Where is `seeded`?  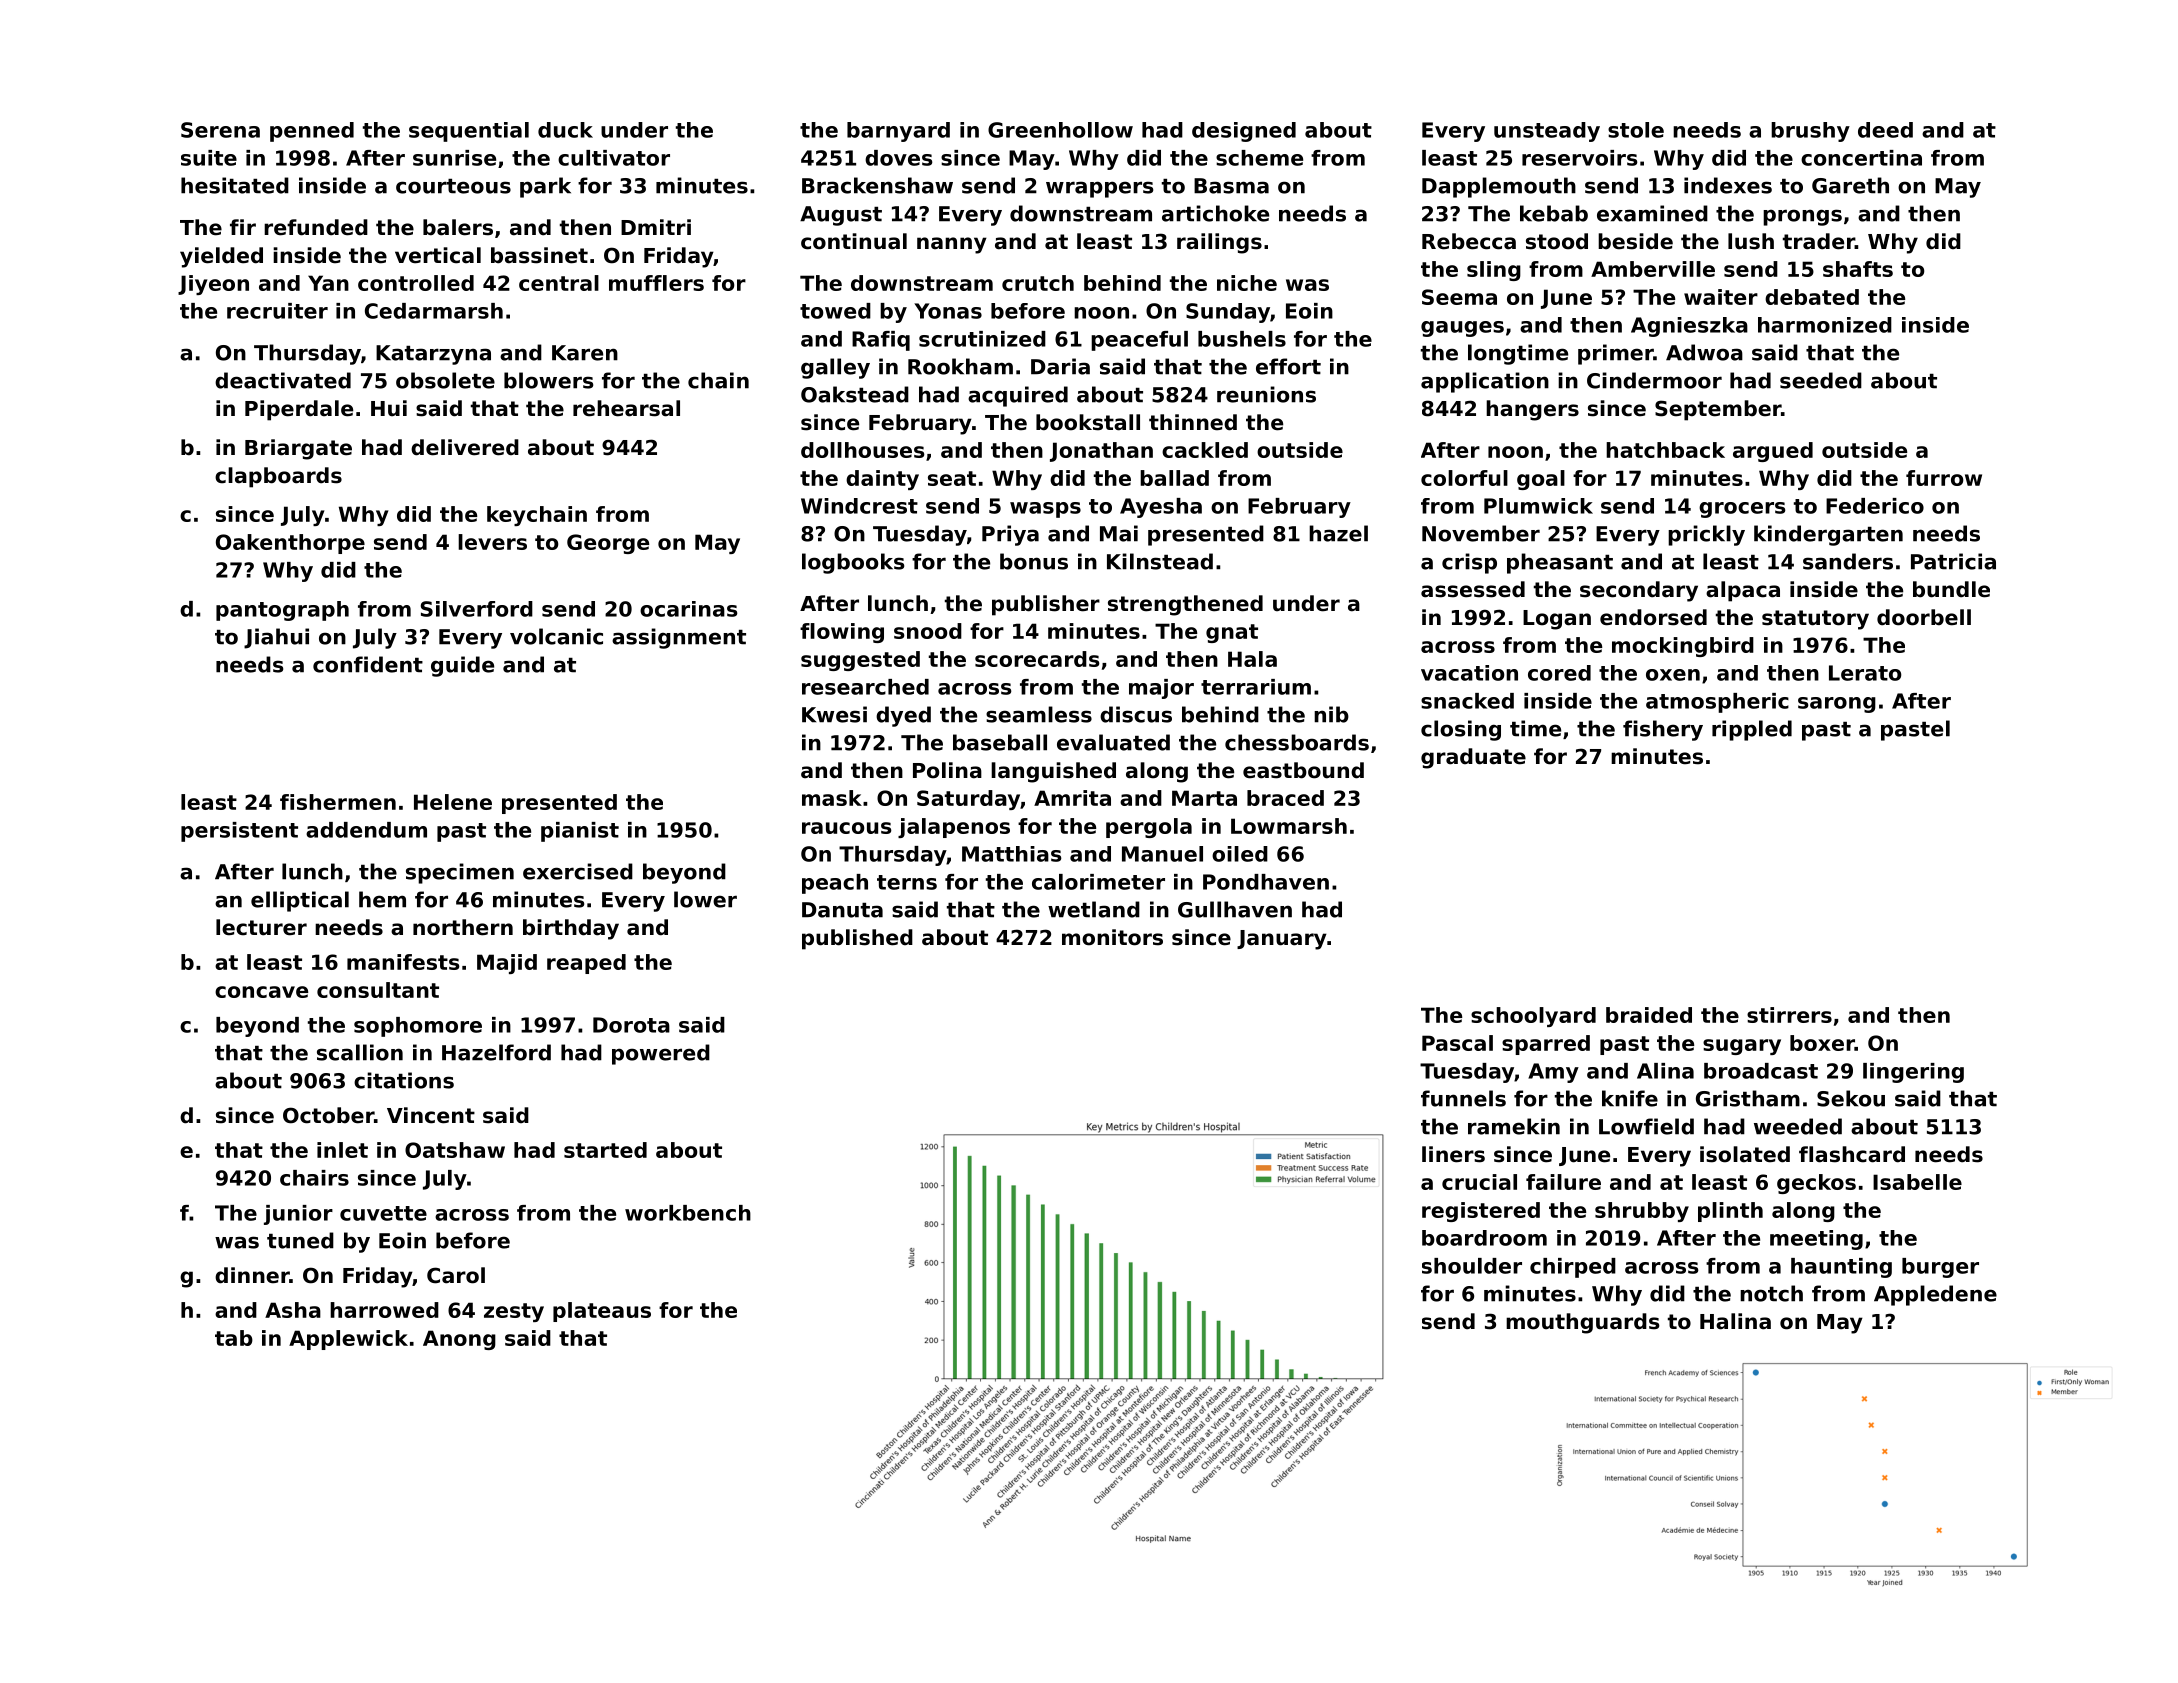 seeded is located at coordinates (1821, 380).
